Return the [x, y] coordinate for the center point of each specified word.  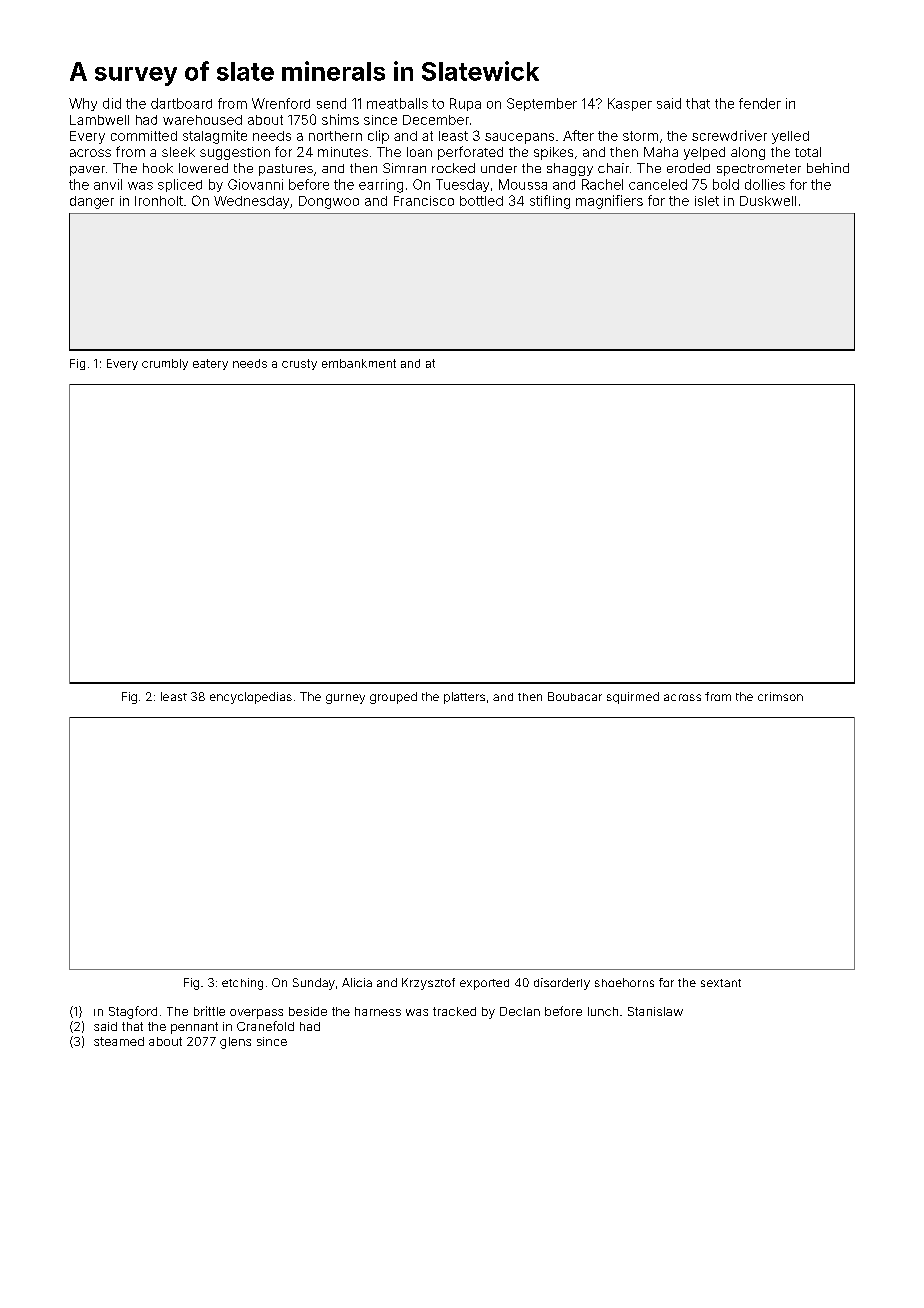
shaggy [570, 169]
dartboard [181, 103]
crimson [780, 696]
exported [484, 984]
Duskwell [768, 201]
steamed [119, 1041]
